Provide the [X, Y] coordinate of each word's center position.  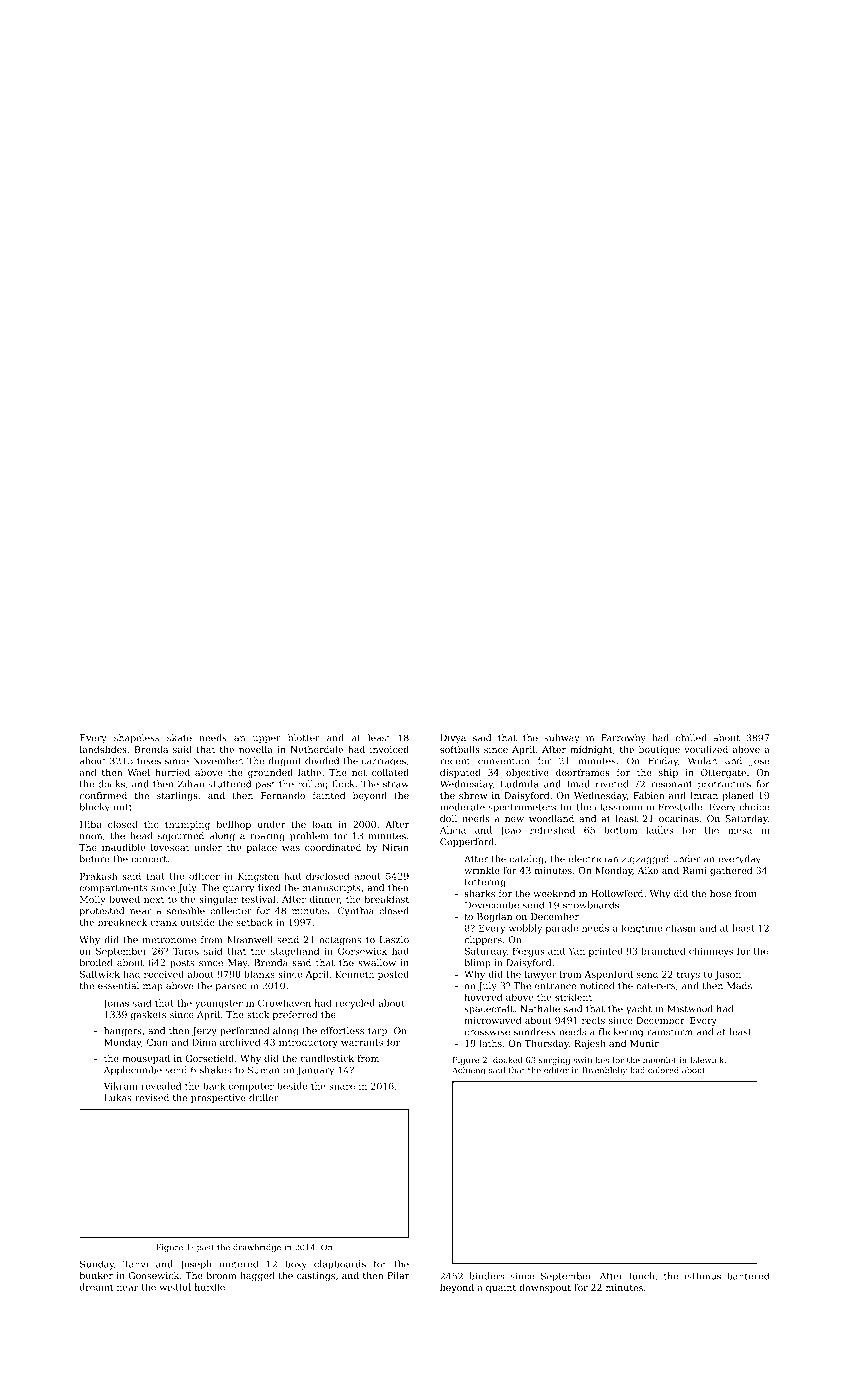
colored [663, 1070]
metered [239, 1264]
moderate [462, 807]
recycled [355, 1004]
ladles [659, 830]
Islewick [707, 1060]
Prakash [98, 876]
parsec [231, 987]
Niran [395, 847]
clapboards [340, 1265]
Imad [578, 784]
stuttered [229, 784]
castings [316, 1276]
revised [152, 1097]
